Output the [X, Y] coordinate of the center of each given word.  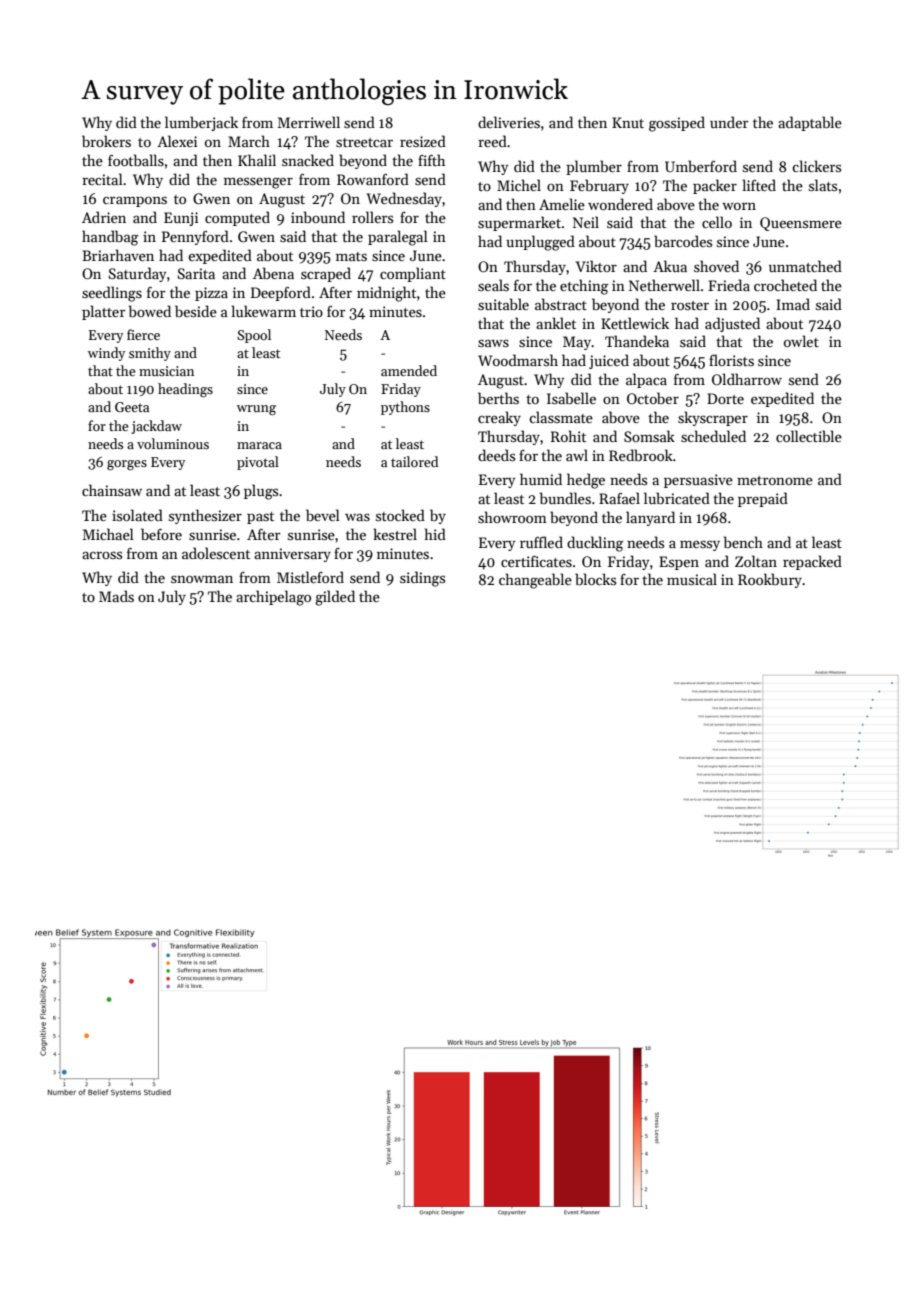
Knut [628, 122]
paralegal [398, 238]
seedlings [112, 294]
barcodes [683, 241]
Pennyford [195, 237]
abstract [561, 304]
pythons [405, 408]
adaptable [810, 123]
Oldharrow [747, 379]
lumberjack [201, 123]
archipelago [273, 598]
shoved [716, 266]
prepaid [763, 499]
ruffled [541, 542]
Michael [108, 534]
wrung [256, 410]
